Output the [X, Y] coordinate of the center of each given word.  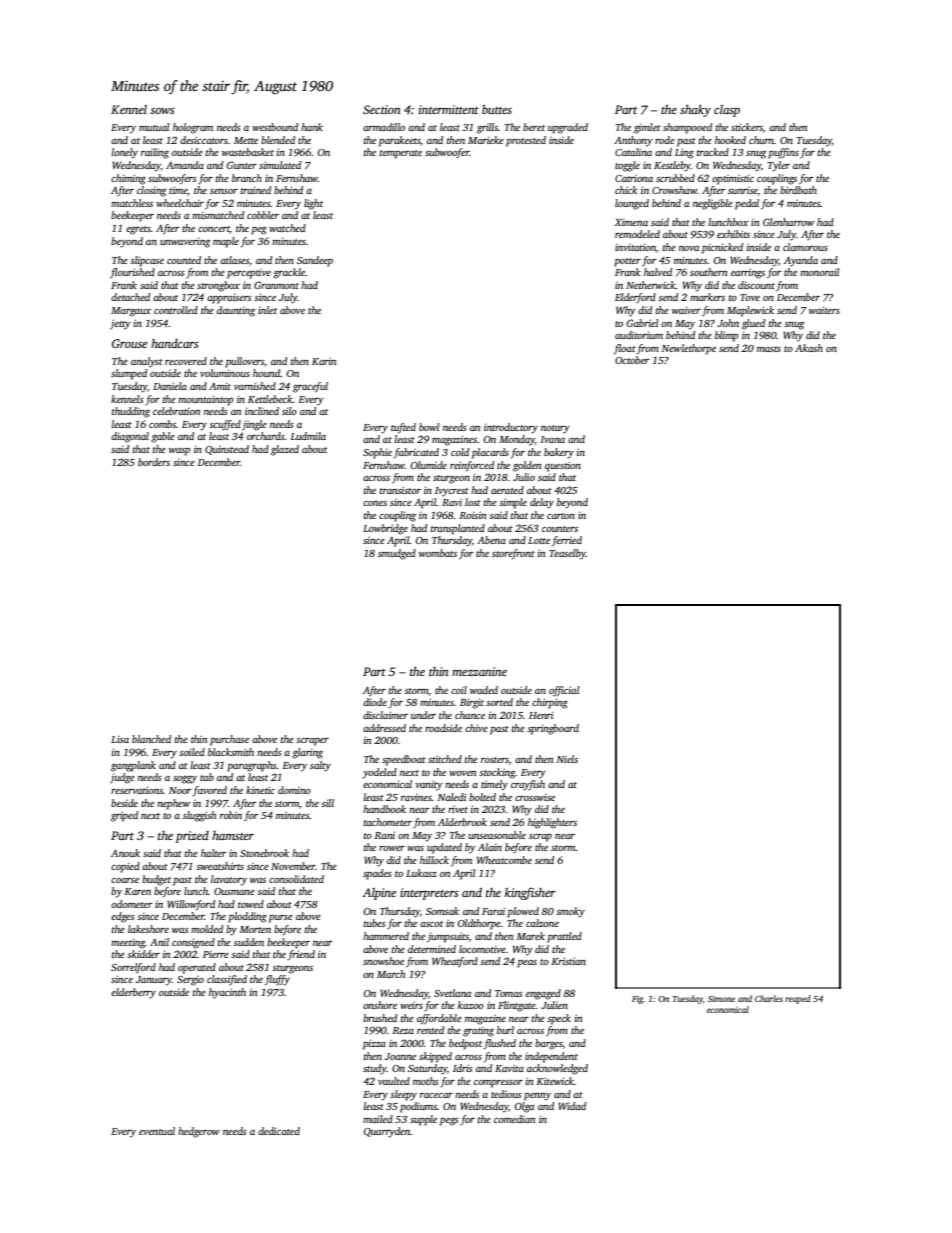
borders [154, 462]
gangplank [133, 766]
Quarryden [387, 1132]
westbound [275, 127]
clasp [727, 111]
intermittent [449, 109]
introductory [511, 428]
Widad [572, 1106]
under [423, 715]
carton [561, 516]
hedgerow [199, 1132]
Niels [567, 759]
